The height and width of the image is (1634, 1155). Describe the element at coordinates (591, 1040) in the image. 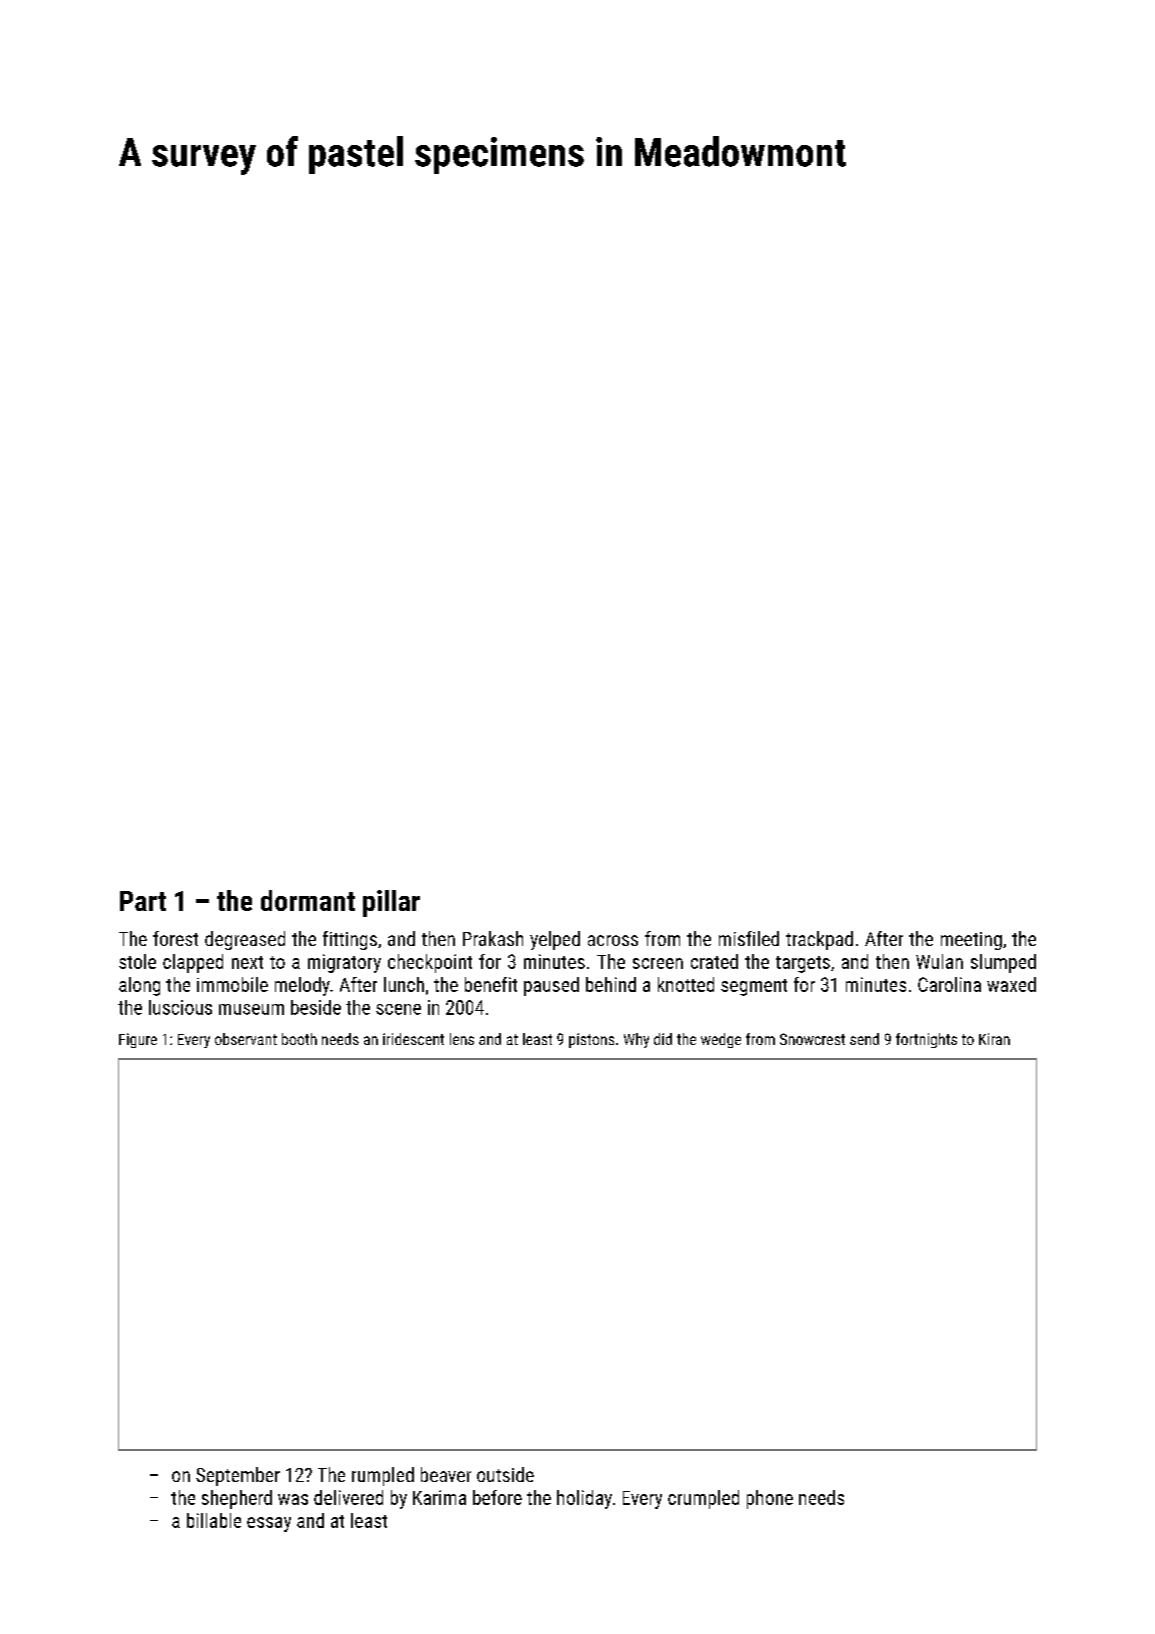

I see `pistons` at that location.
